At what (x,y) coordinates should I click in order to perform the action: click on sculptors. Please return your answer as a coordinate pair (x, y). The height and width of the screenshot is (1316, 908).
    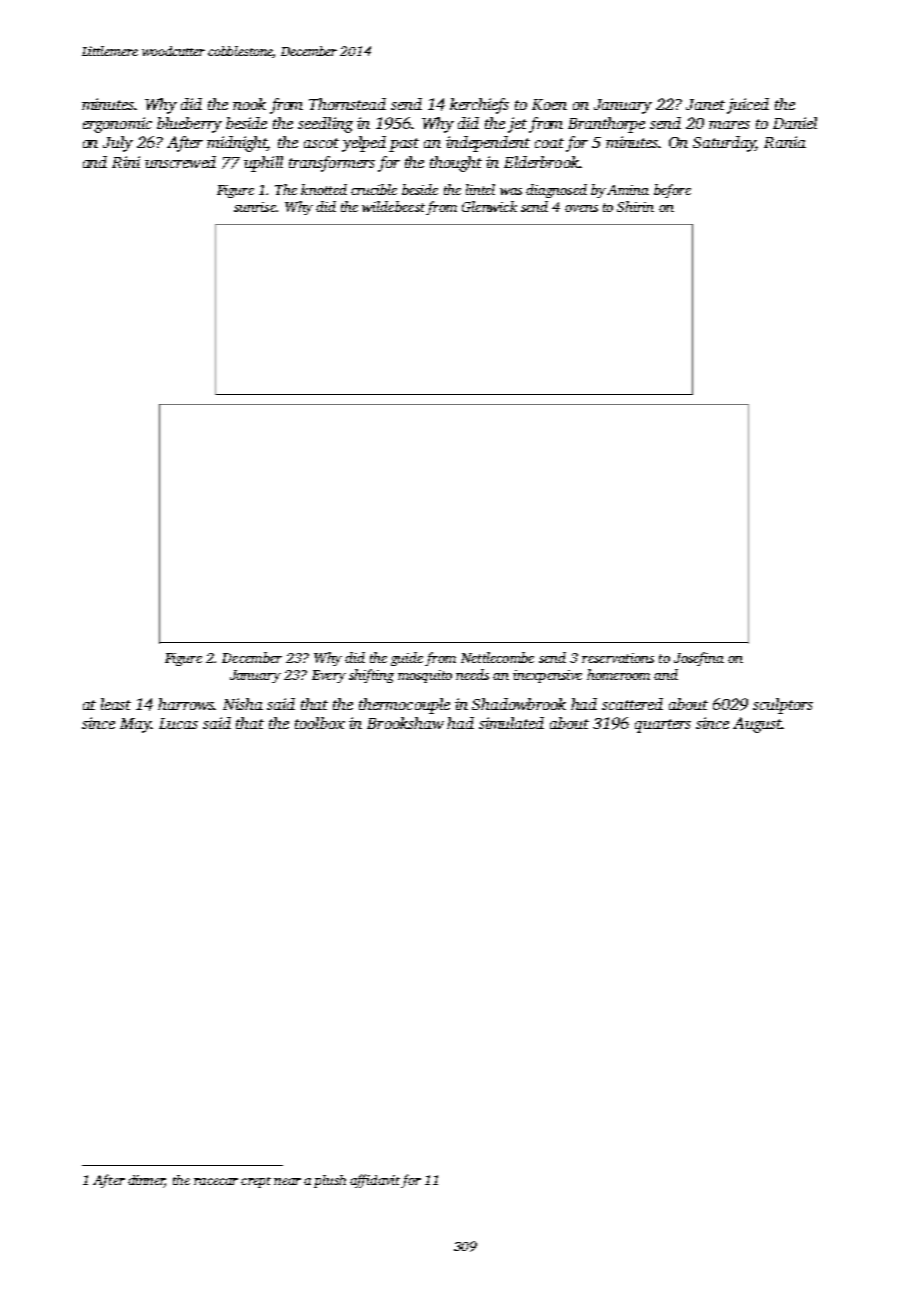
    Looking at the image, I should click on (783, 706).
